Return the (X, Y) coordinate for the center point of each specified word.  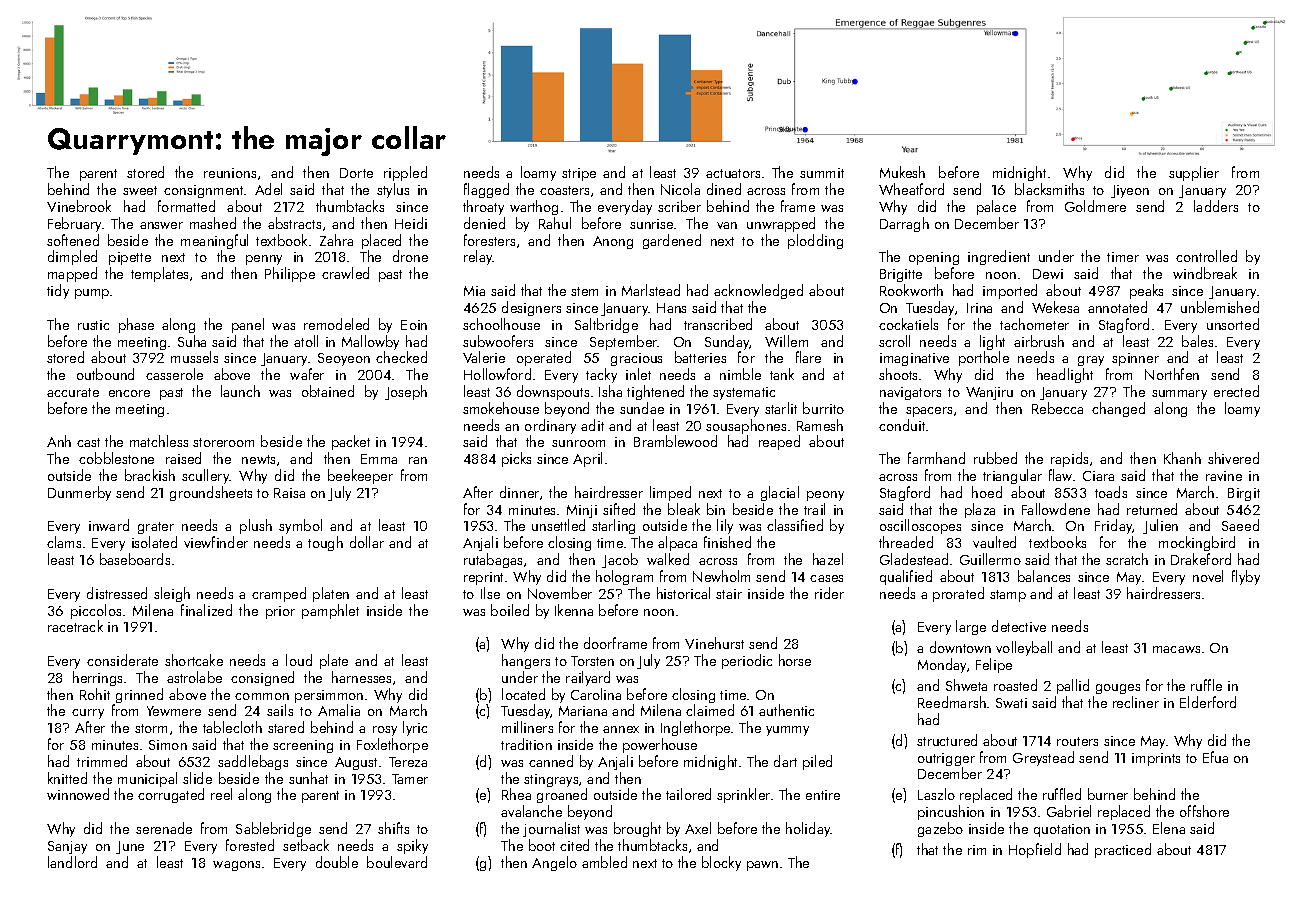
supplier (1194, 173)
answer (161, 225)
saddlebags (253, 762)
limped (670, 493)
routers (1077, 741)
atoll (306, 341)
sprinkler (743, 795)
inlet (638, 374)
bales (1197, 341)
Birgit (1244, 494)
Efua (1215, 757)
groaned (562, 795)
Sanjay (67, 847)
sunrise (651, 224)
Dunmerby (79, 493)
